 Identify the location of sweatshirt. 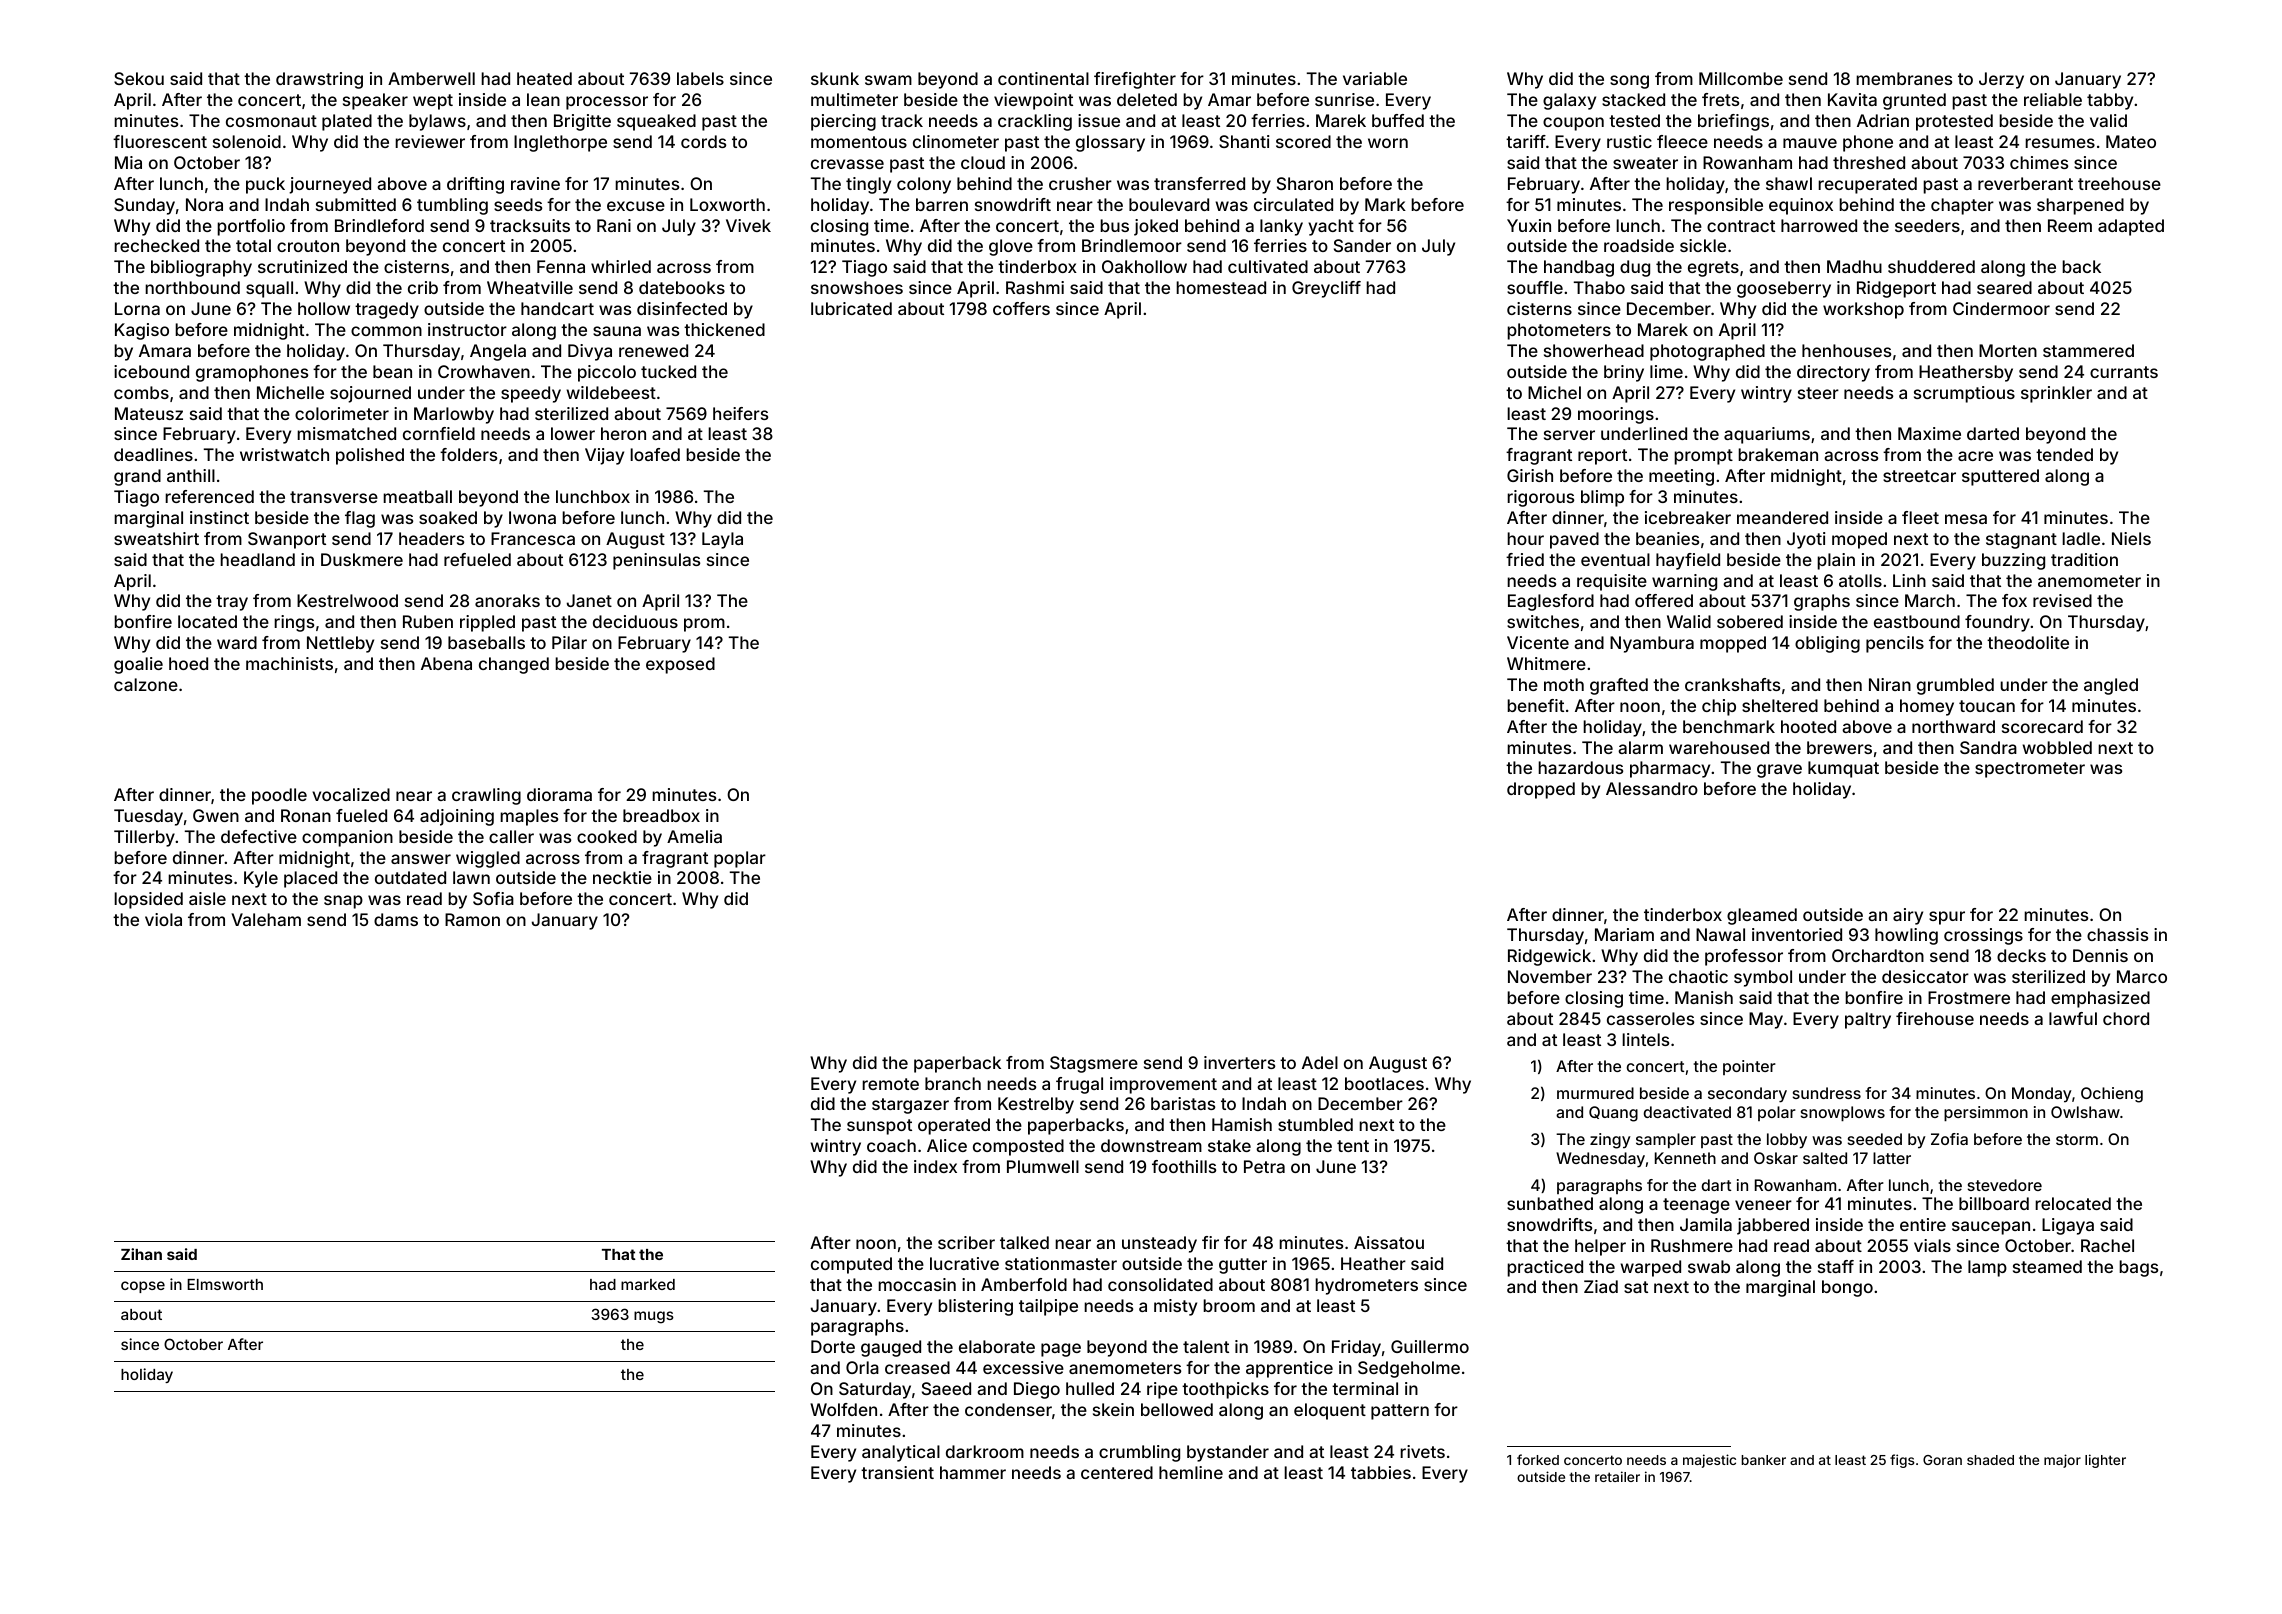
(156, 538).
